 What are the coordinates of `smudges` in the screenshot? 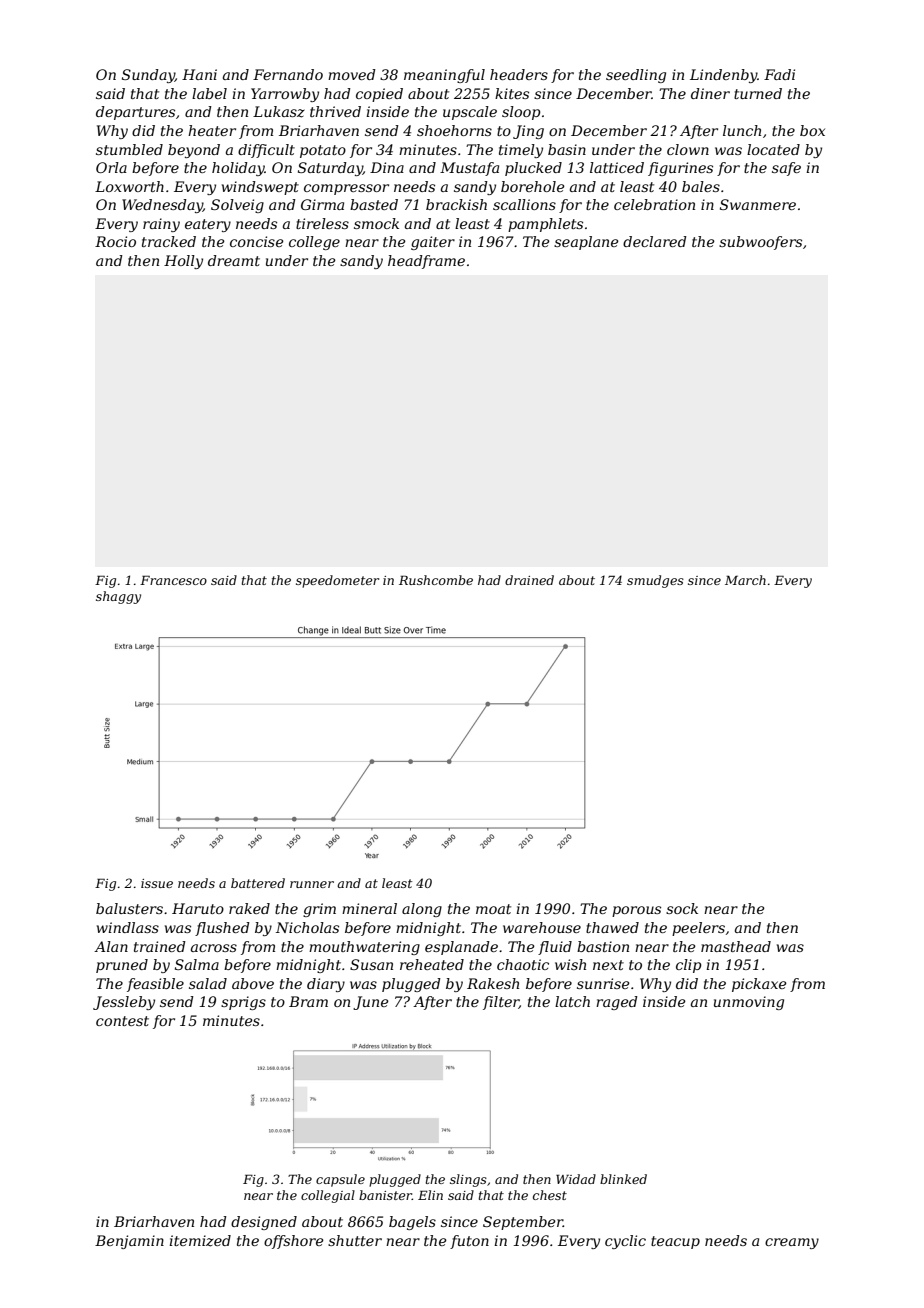 It's located at (655, 581).
